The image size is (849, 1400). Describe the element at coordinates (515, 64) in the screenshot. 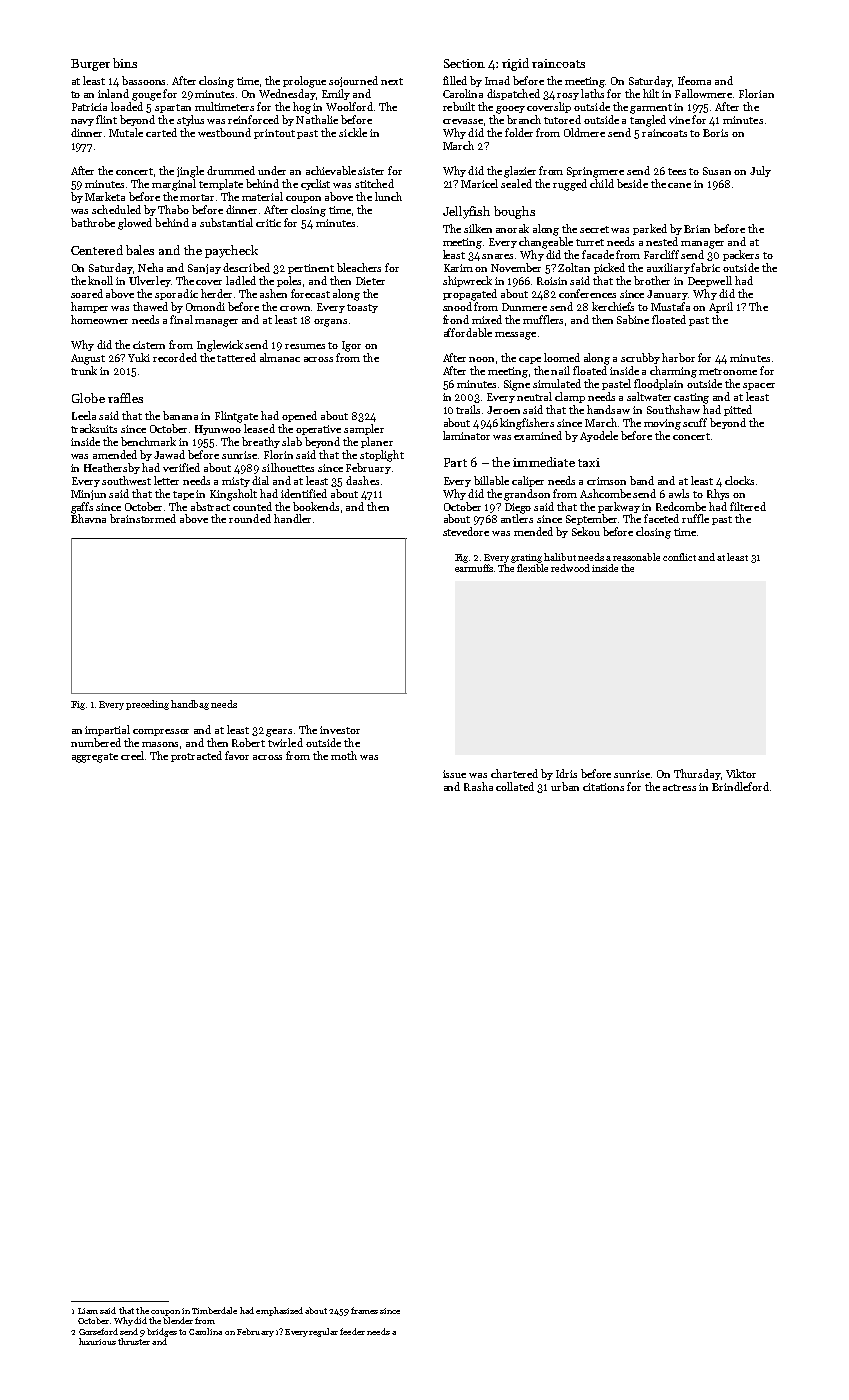

I see `rigid` at that location.
